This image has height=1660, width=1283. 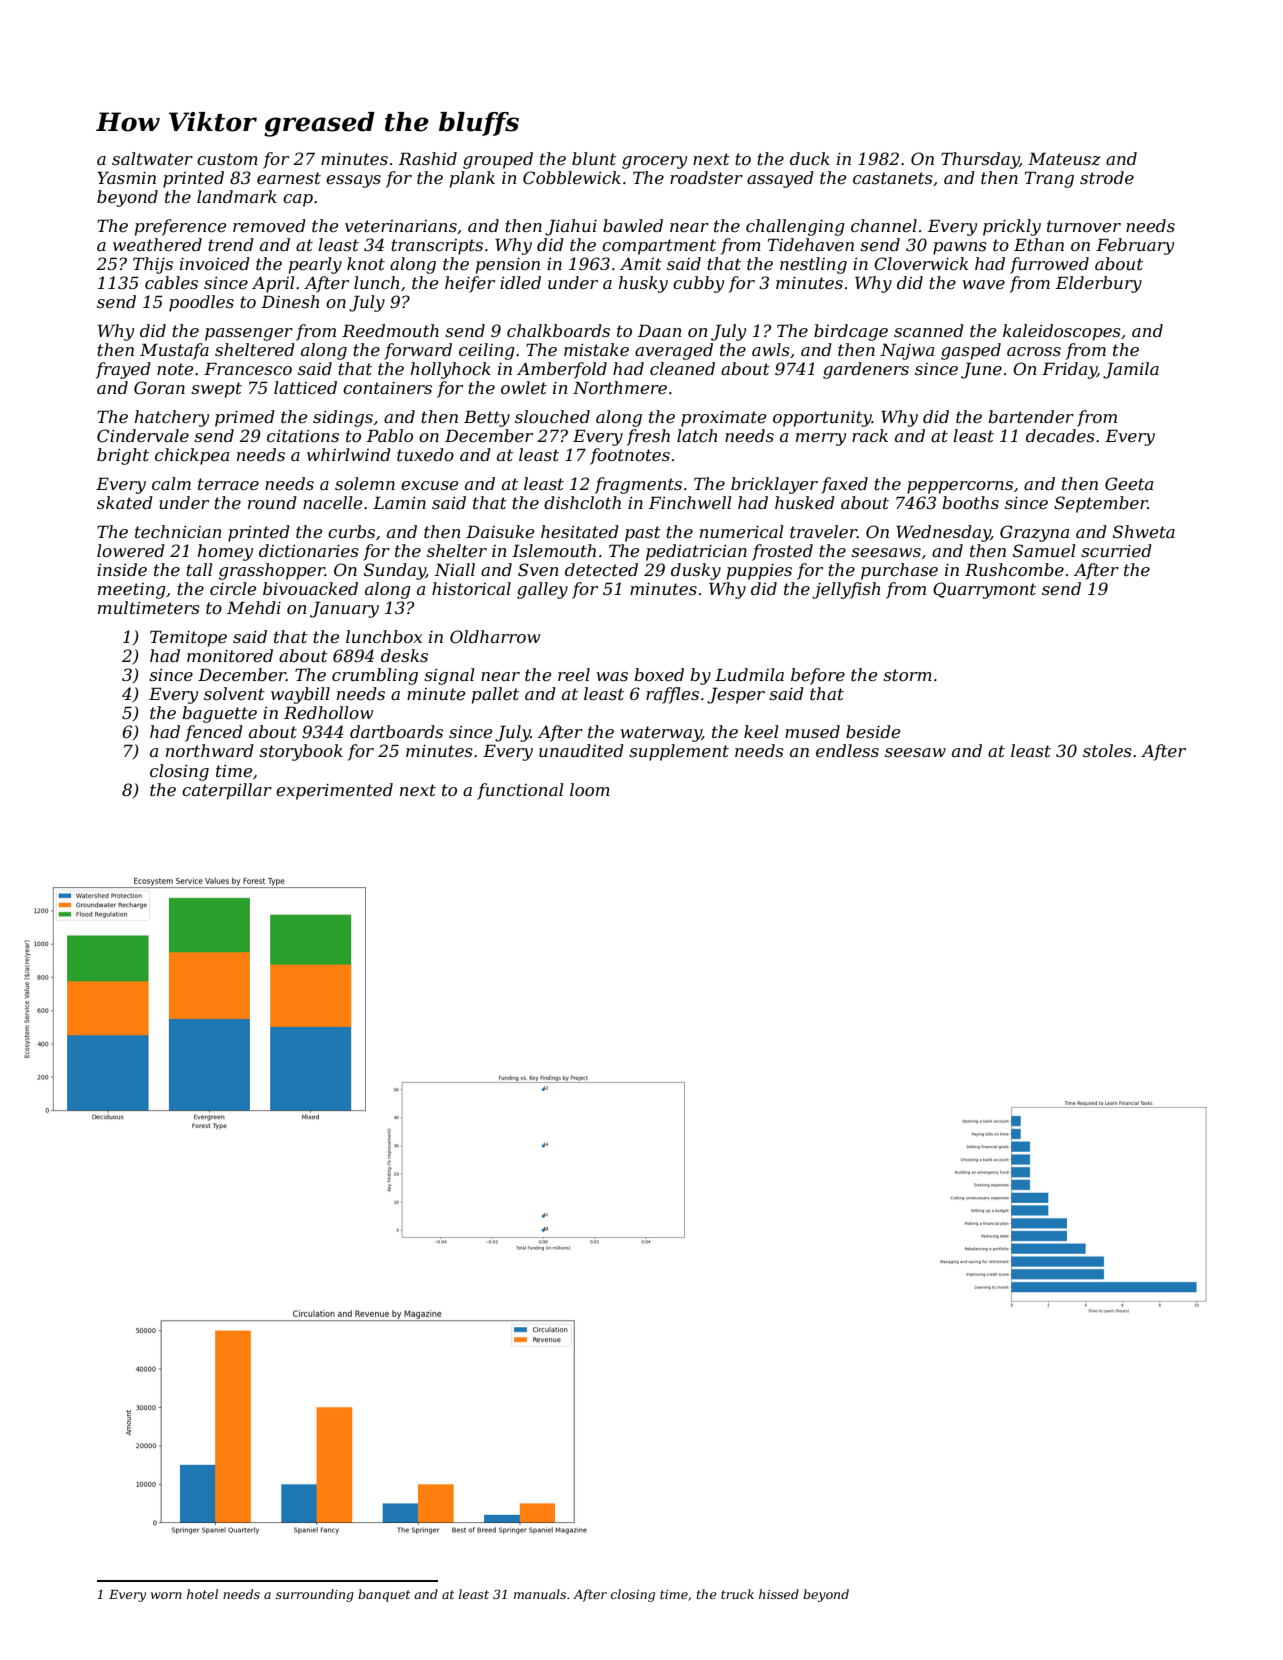 What do you see at coordinates (984, 590) in the image?
I see `Quarrymont` at bounding box center [984, 590].
